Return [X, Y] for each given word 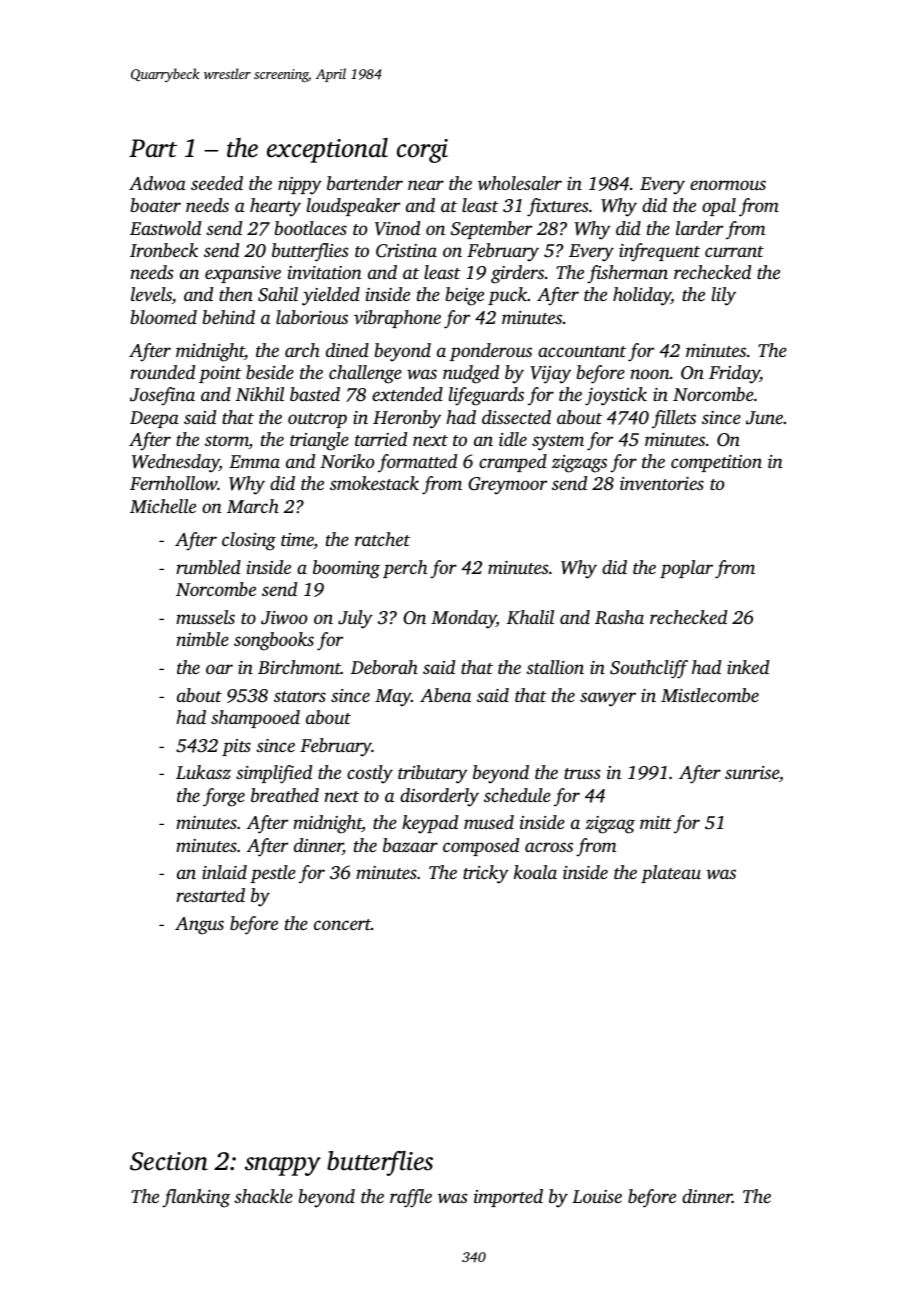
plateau [671, 874]
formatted [417, 463]
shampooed [255, 719]
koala [535, 872]
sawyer [608, 699]
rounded [162, 372]
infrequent [659, 252]
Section [169, 1161]
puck [507, 296]
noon [650, 374]
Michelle [163, 506]
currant [734, 251]
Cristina [406, 251]
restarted [210, 895]
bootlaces [310, 228]
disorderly [439, 797]
